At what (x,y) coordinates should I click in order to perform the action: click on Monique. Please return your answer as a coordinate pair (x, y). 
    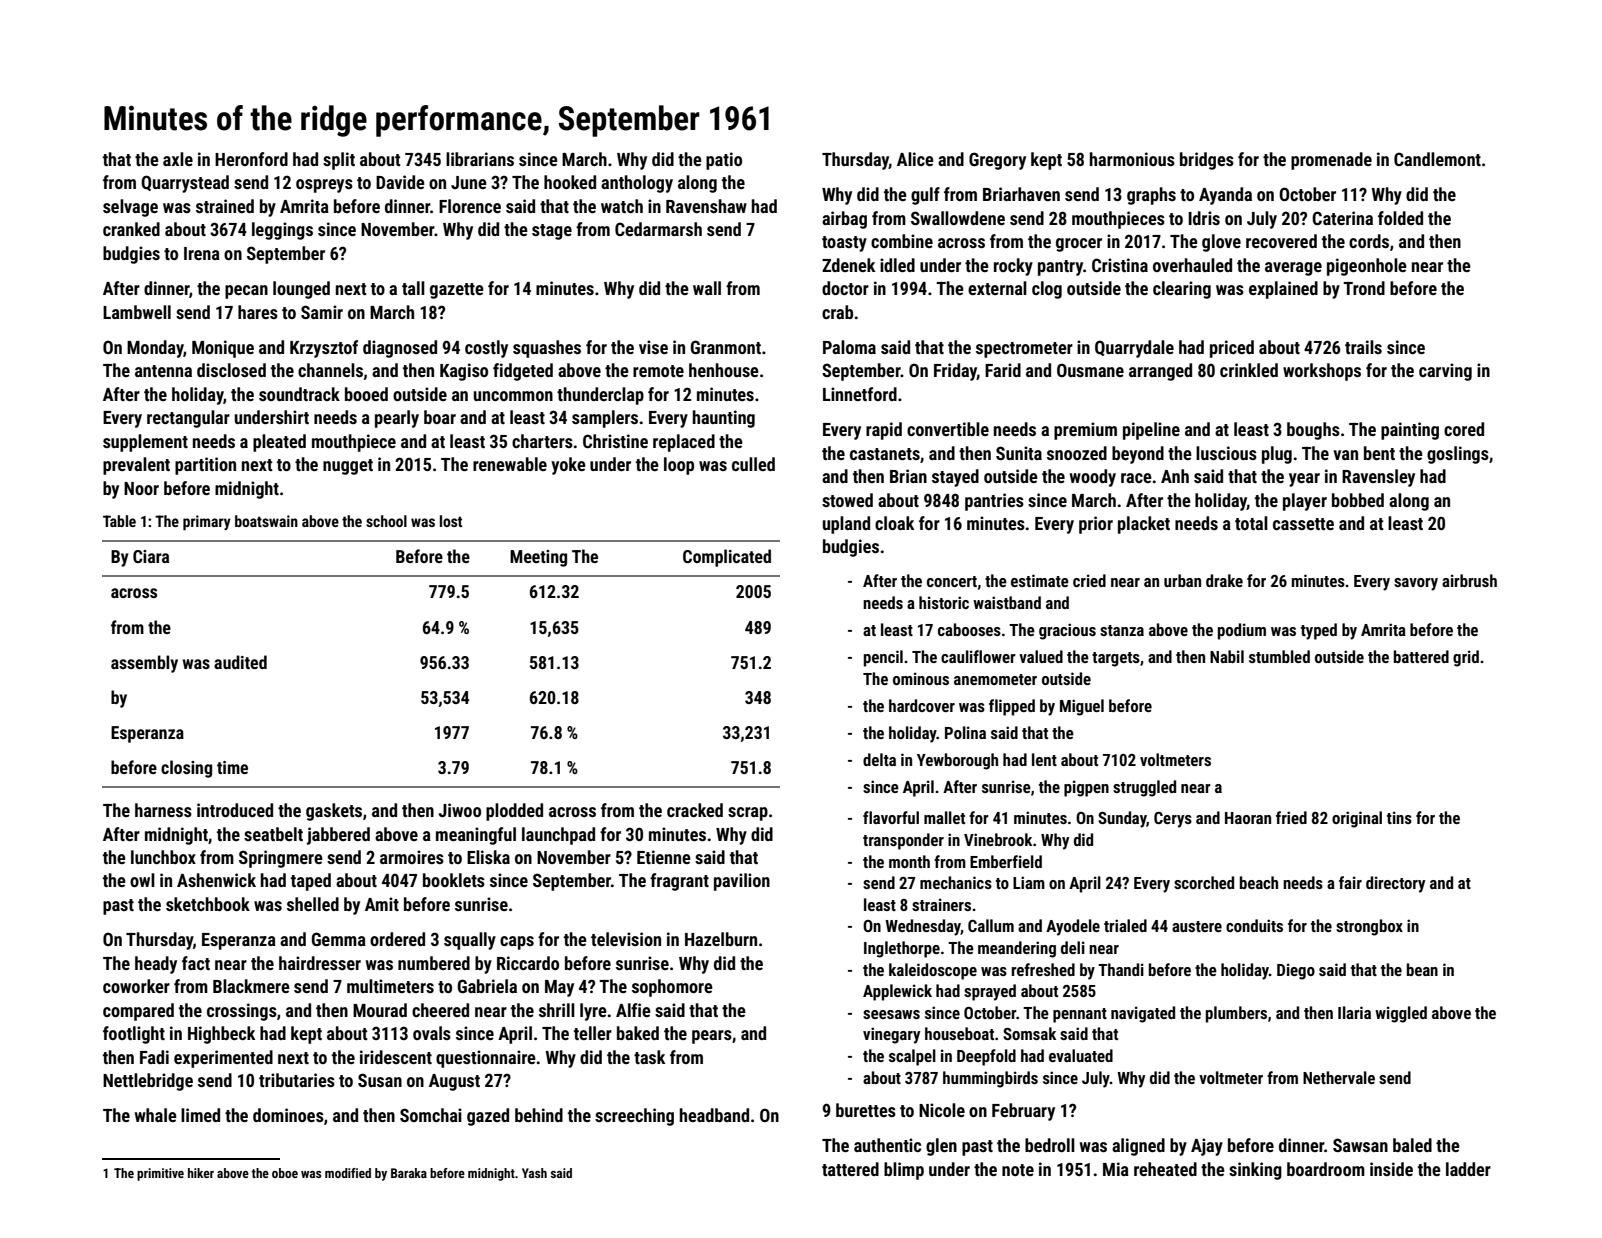
    Looking at the image, I should click on (223, 349).
